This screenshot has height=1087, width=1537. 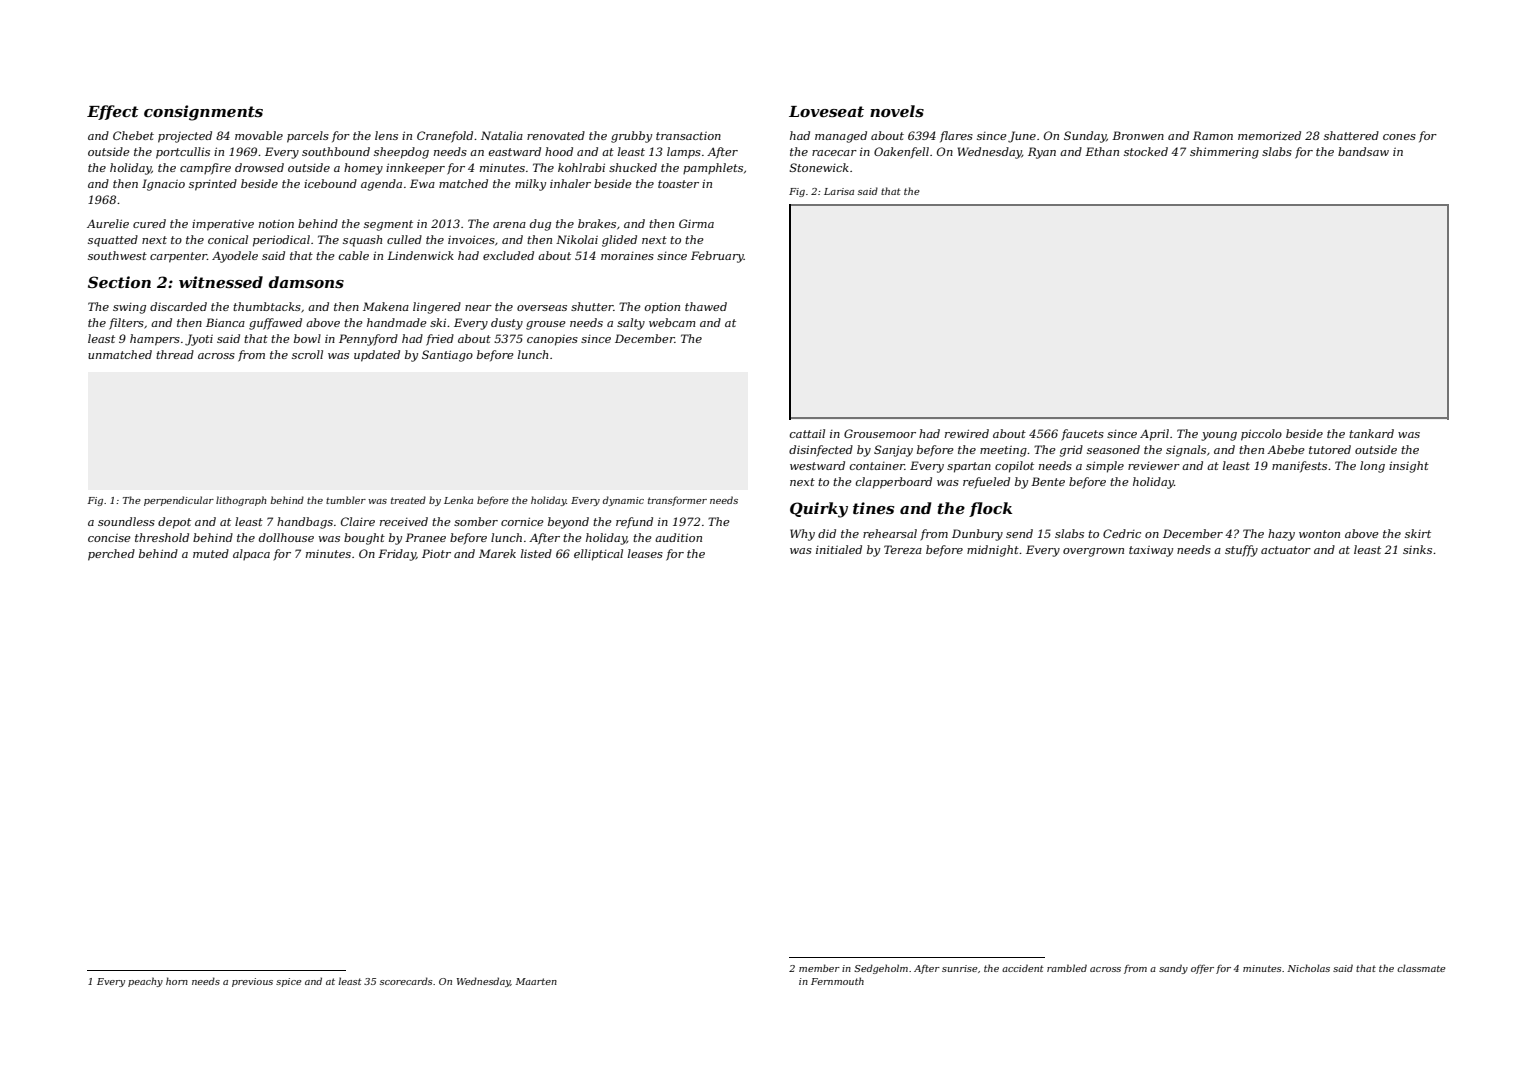 What do you see at coordinates (111, 555) in the screenshot?
I see `perched` at bounding box center [111, 555].
